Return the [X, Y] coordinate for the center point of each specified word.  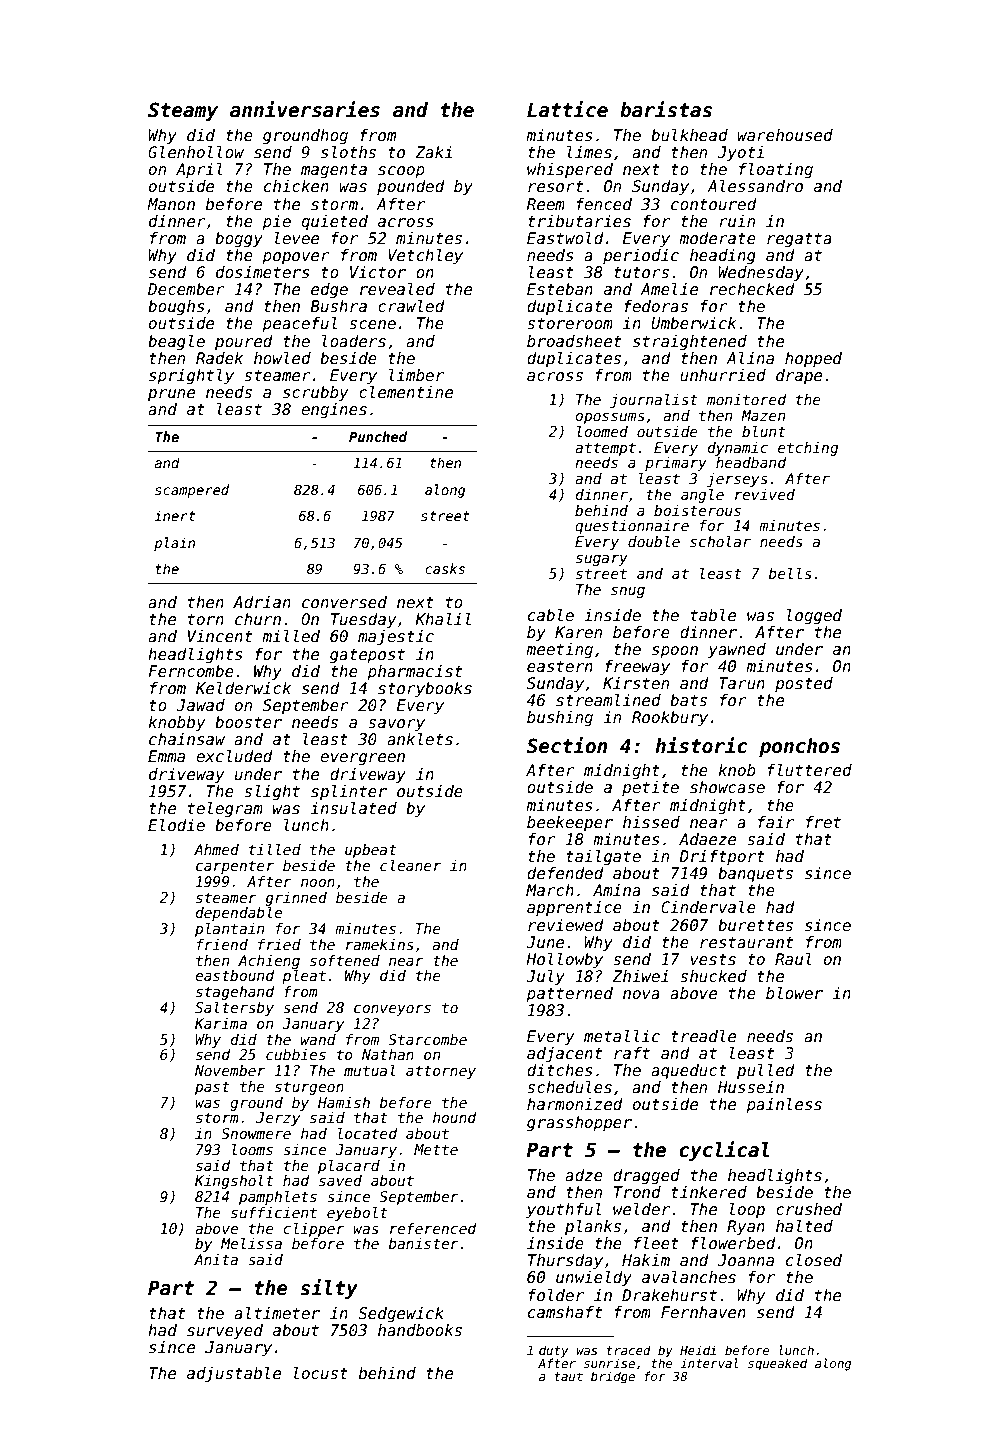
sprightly [191, 376]
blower [794, 993]
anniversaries [305, 109]
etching [808, 449]
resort [556, 187]
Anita [216, 1259]
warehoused [785, 135]
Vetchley [425, 256]
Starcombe [427, 1039]
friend [222, 944]
